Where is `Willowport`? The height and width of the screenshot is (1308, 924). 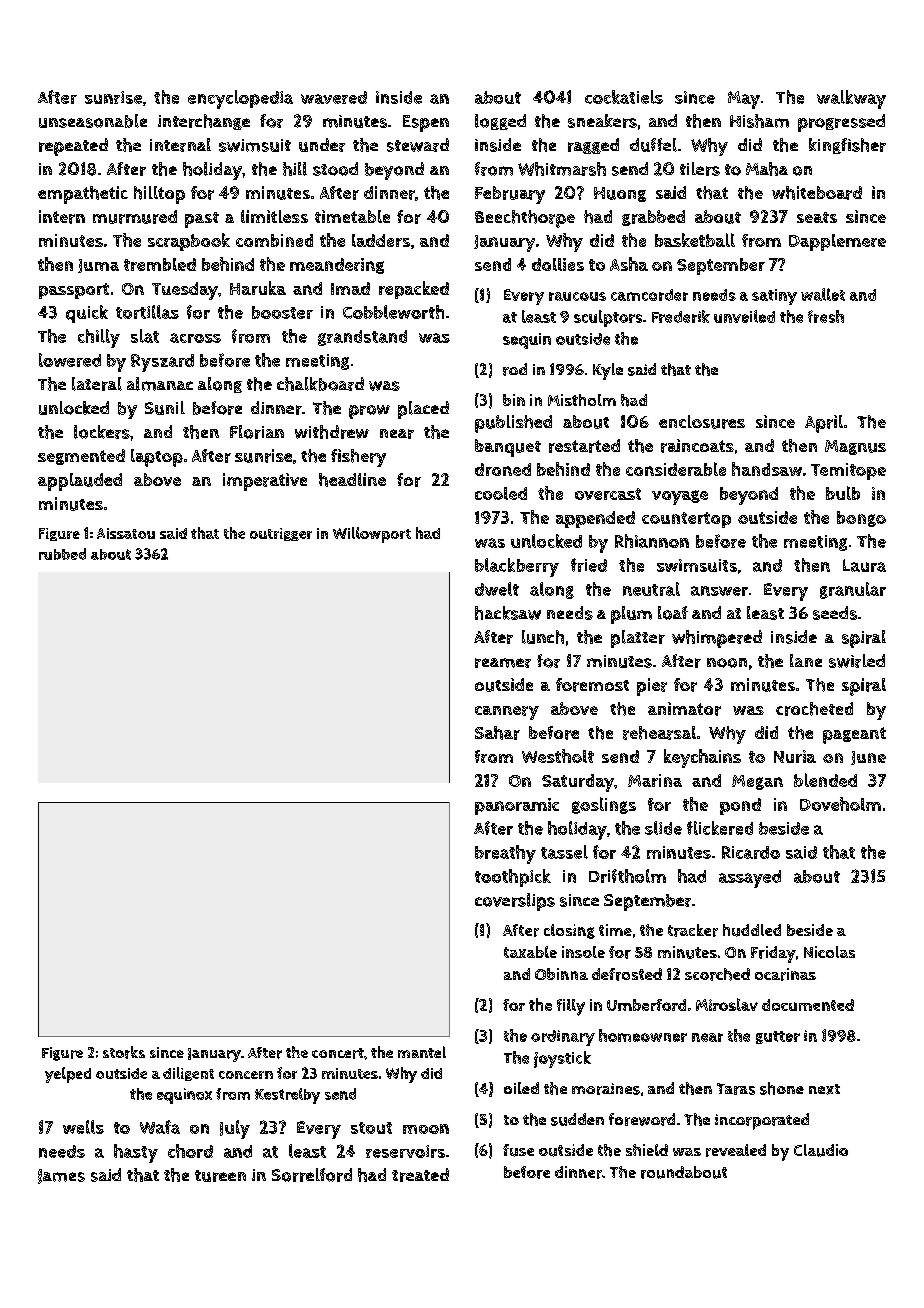
Willowport is located at coordinates (372, 535).
